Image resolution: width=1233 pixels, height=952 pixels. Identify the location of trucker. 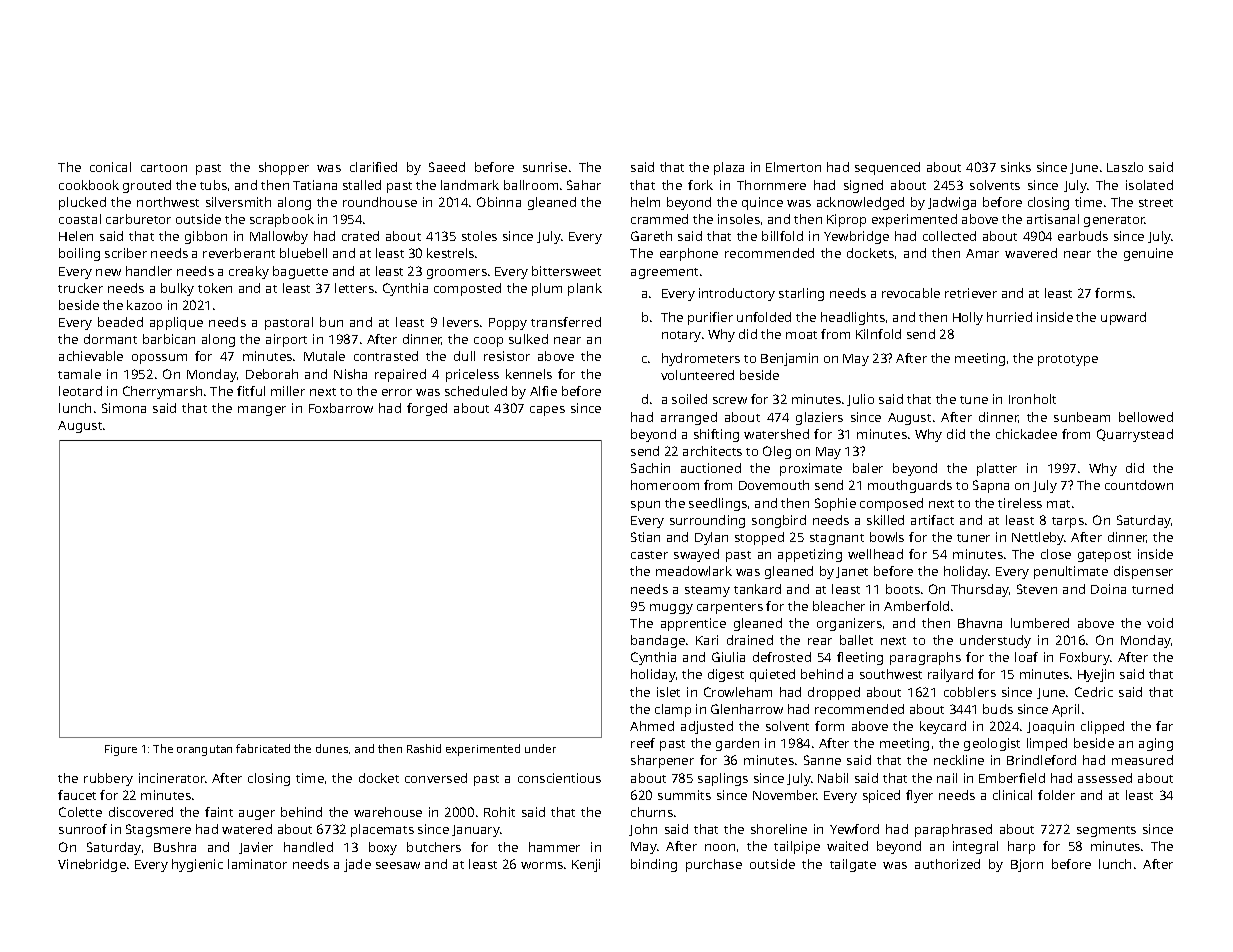
(80, 288).
